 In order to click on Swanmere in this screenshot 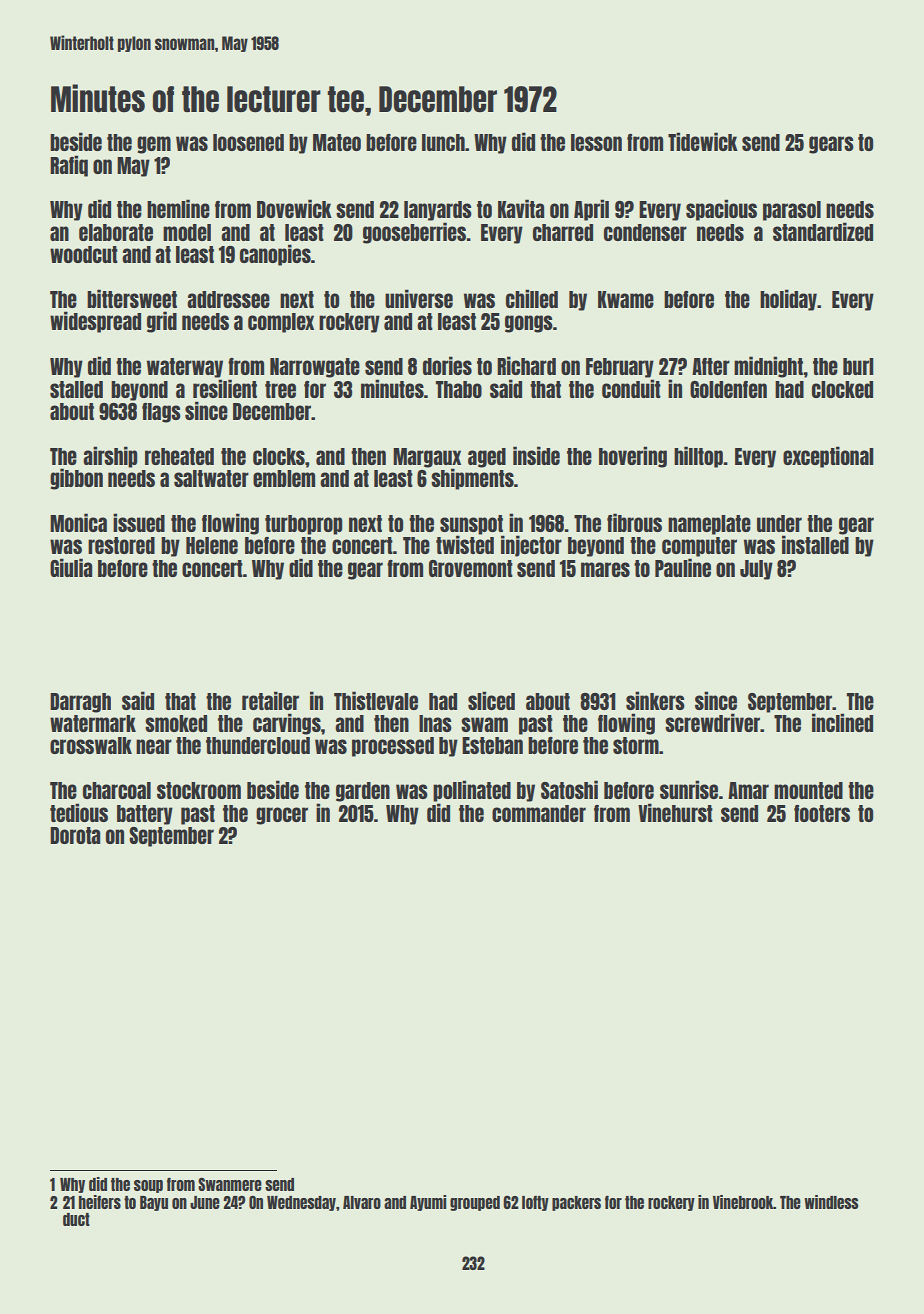, I will do `click(230, 1184)`.
